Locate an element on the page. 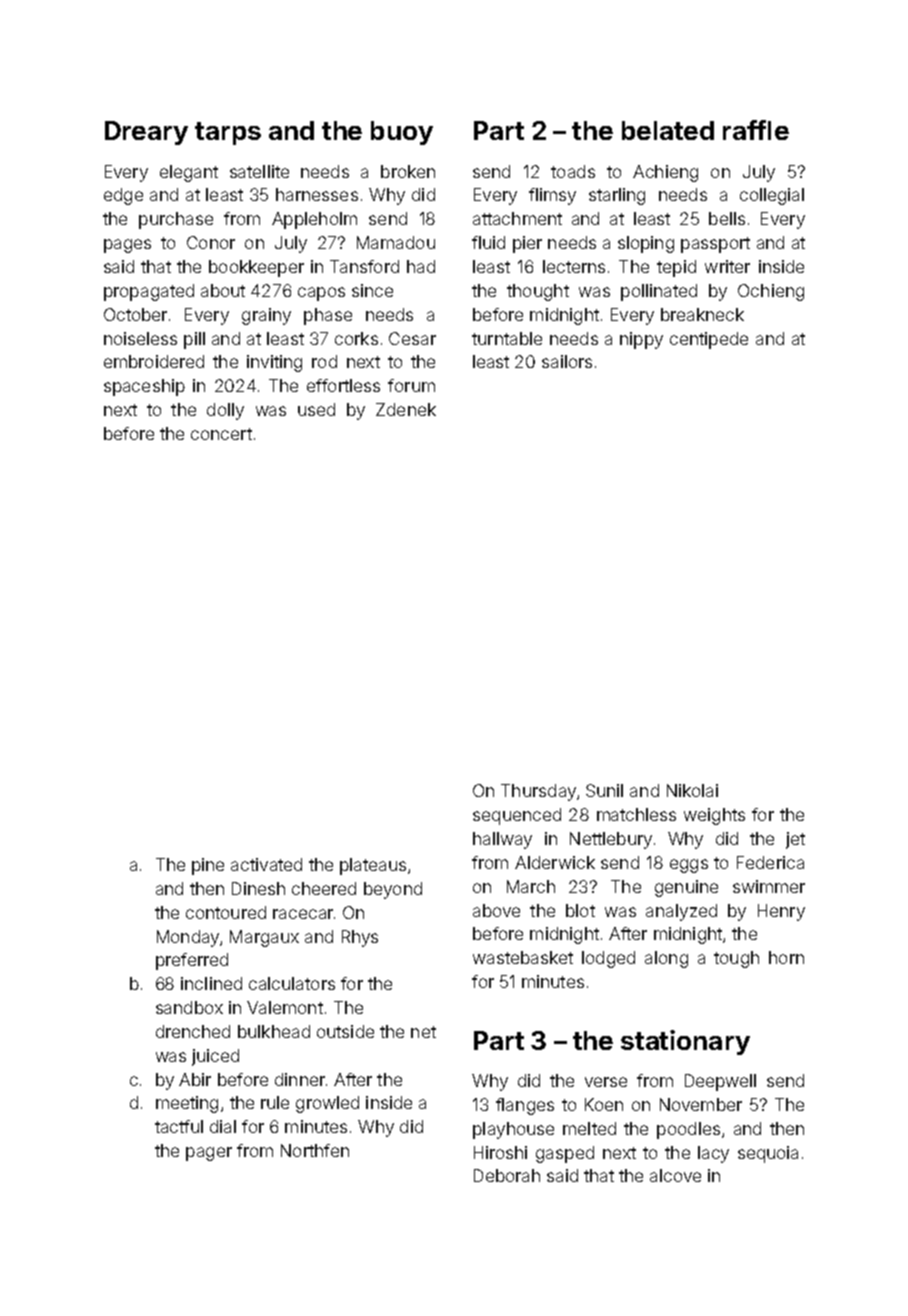 This image has width=908, height=1316. Northfen is located at coordinates (315, 1150).
